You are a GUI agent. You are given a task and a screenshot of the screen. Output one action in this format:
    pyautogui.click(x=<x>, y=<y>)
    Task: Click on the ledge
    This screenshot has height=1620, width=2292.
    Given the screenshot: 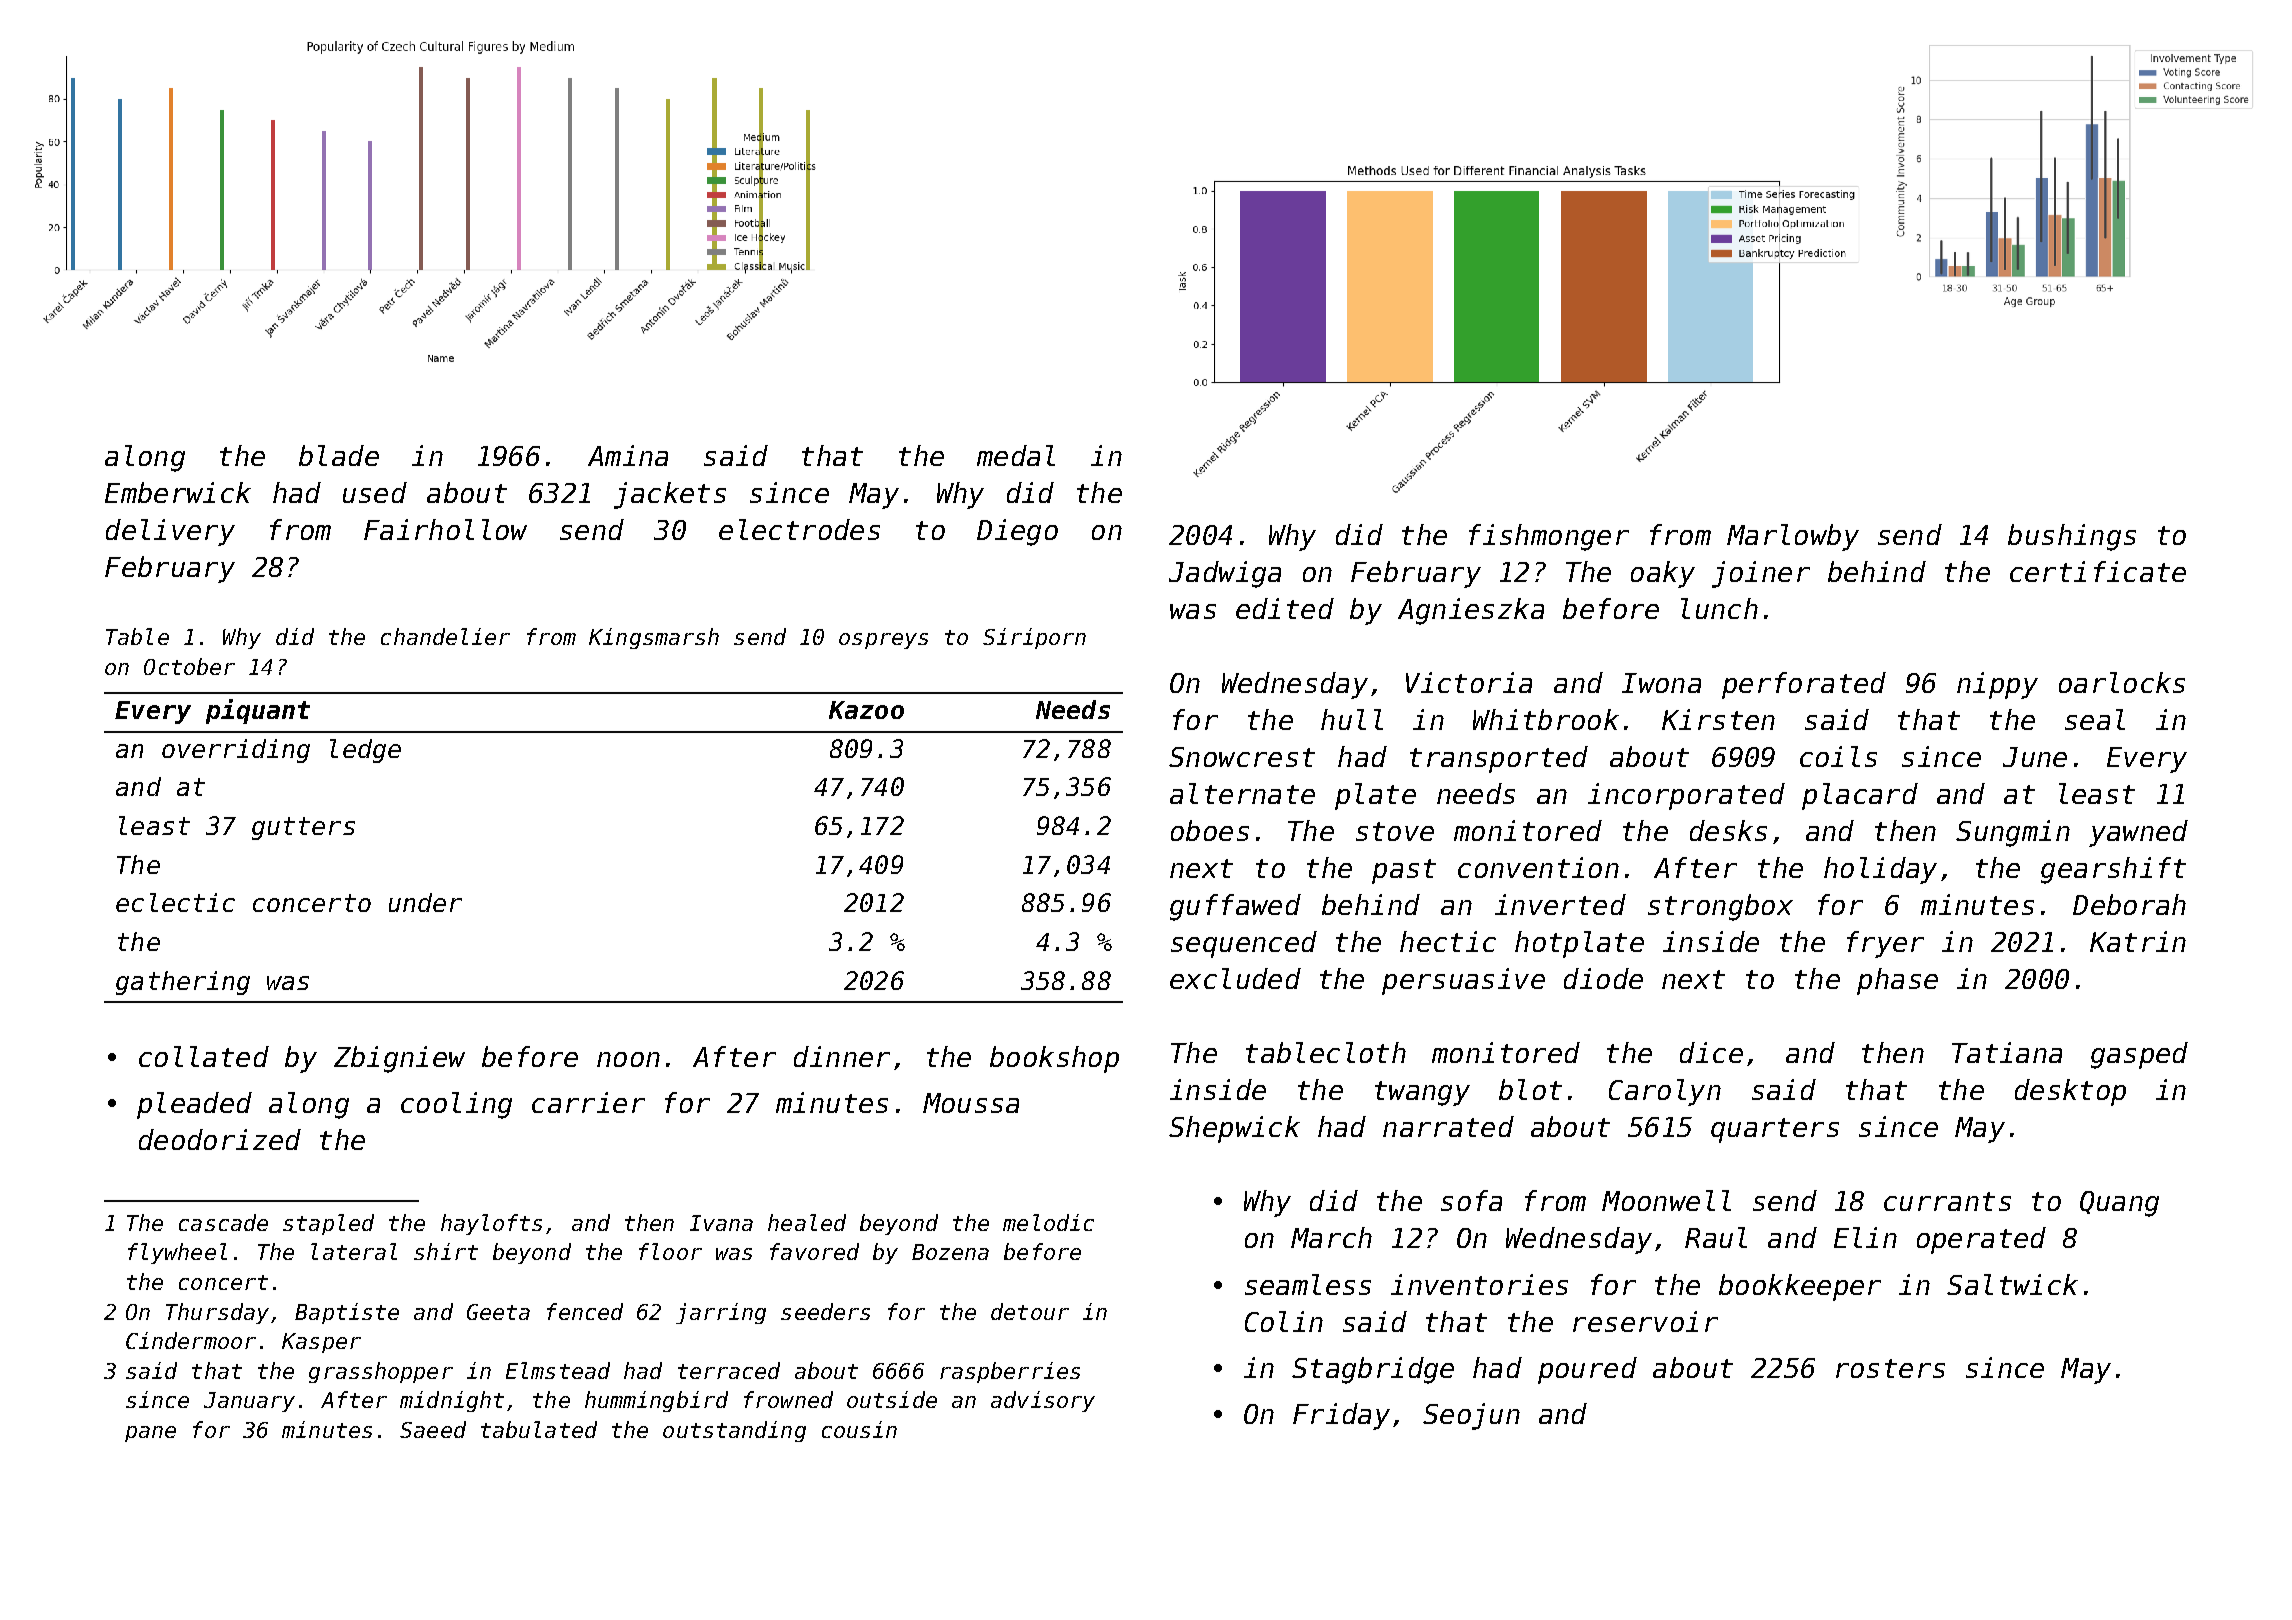 What is the action you would take?
    pyautogui.click(x=365, y=751)
